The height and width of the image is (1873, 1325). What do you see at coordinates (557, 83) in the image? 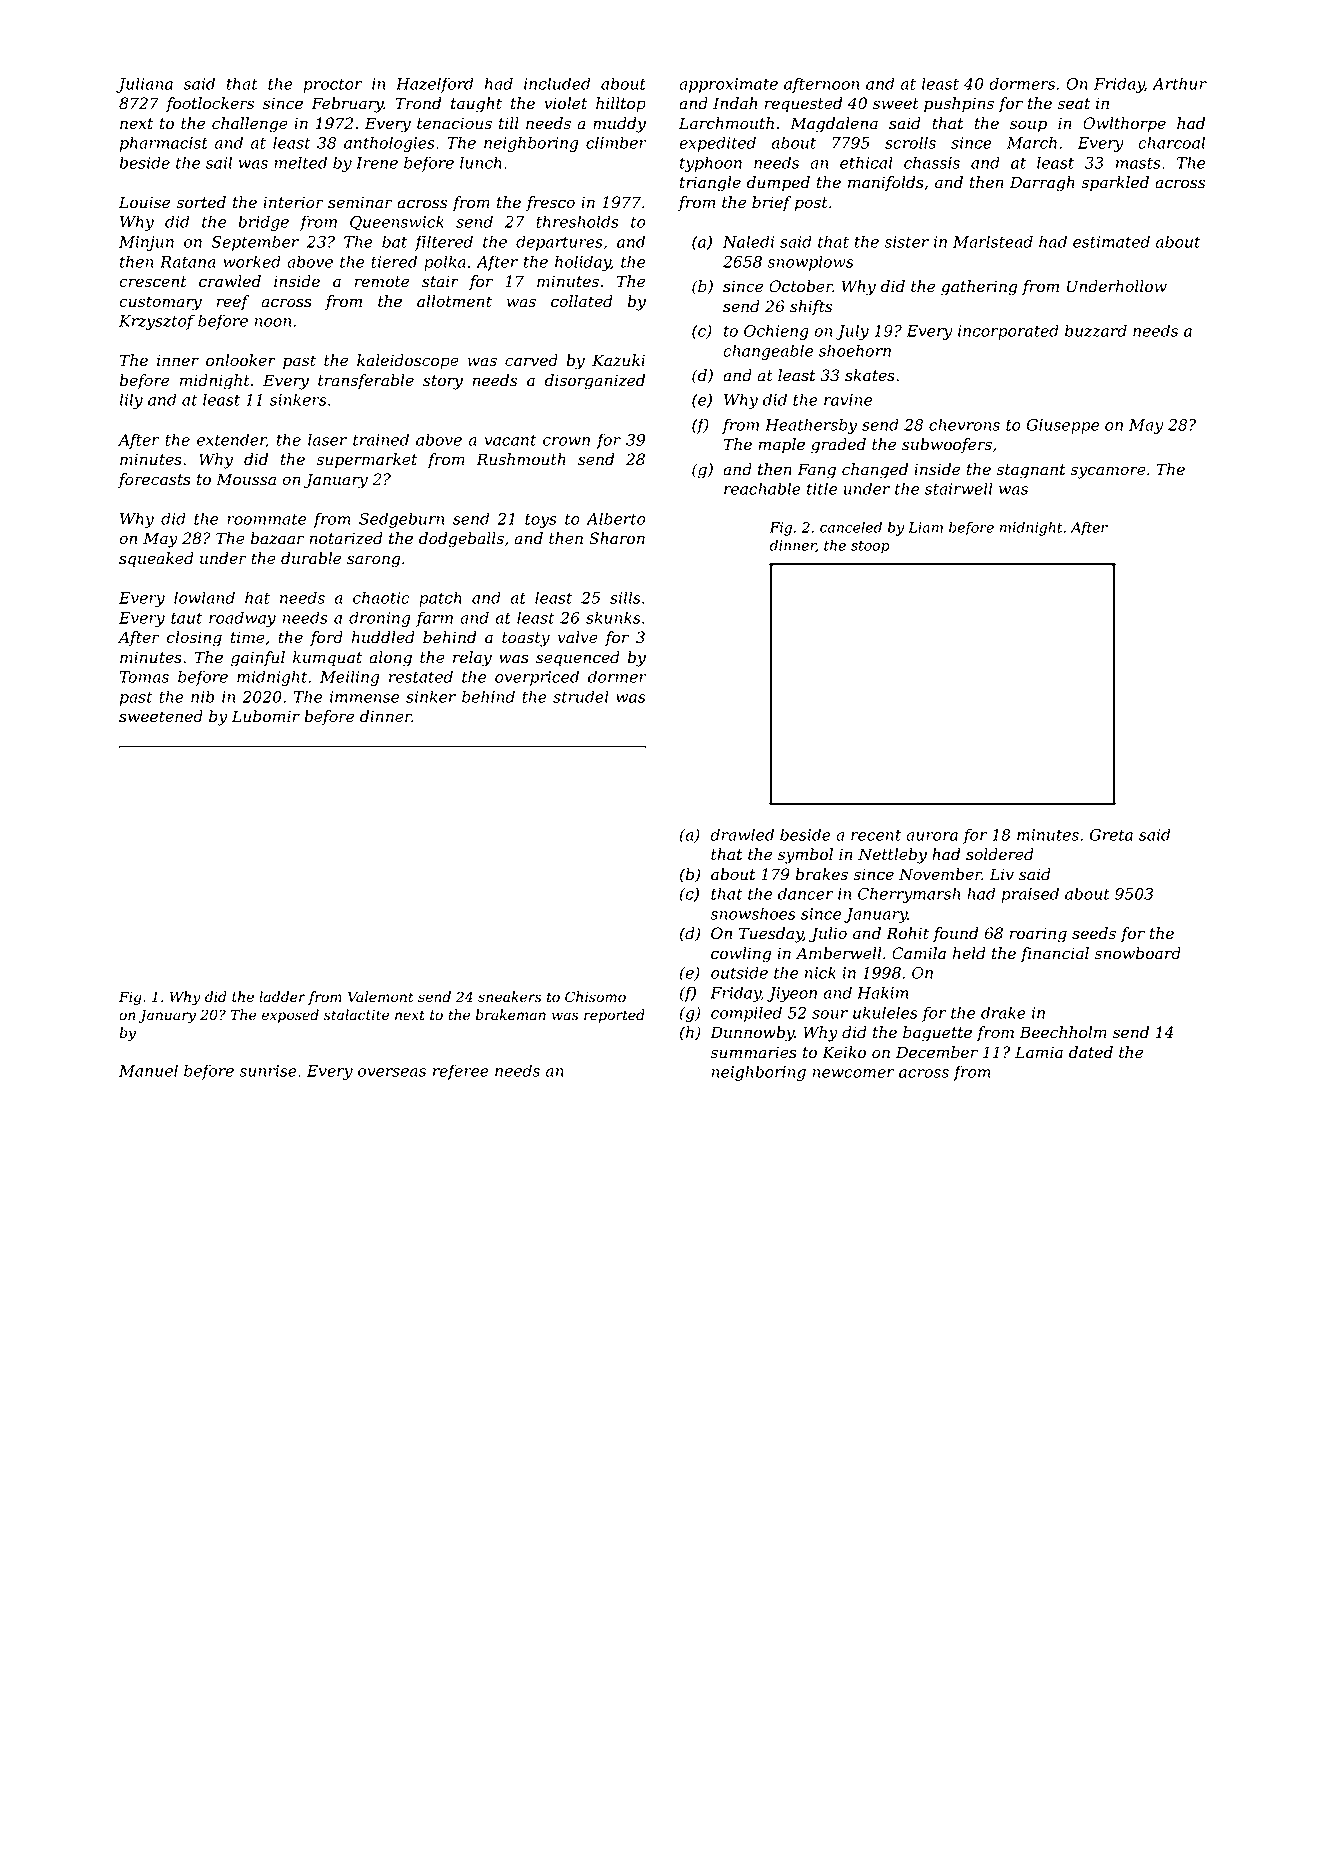
I see `included` at bounding box center [557, 83].
